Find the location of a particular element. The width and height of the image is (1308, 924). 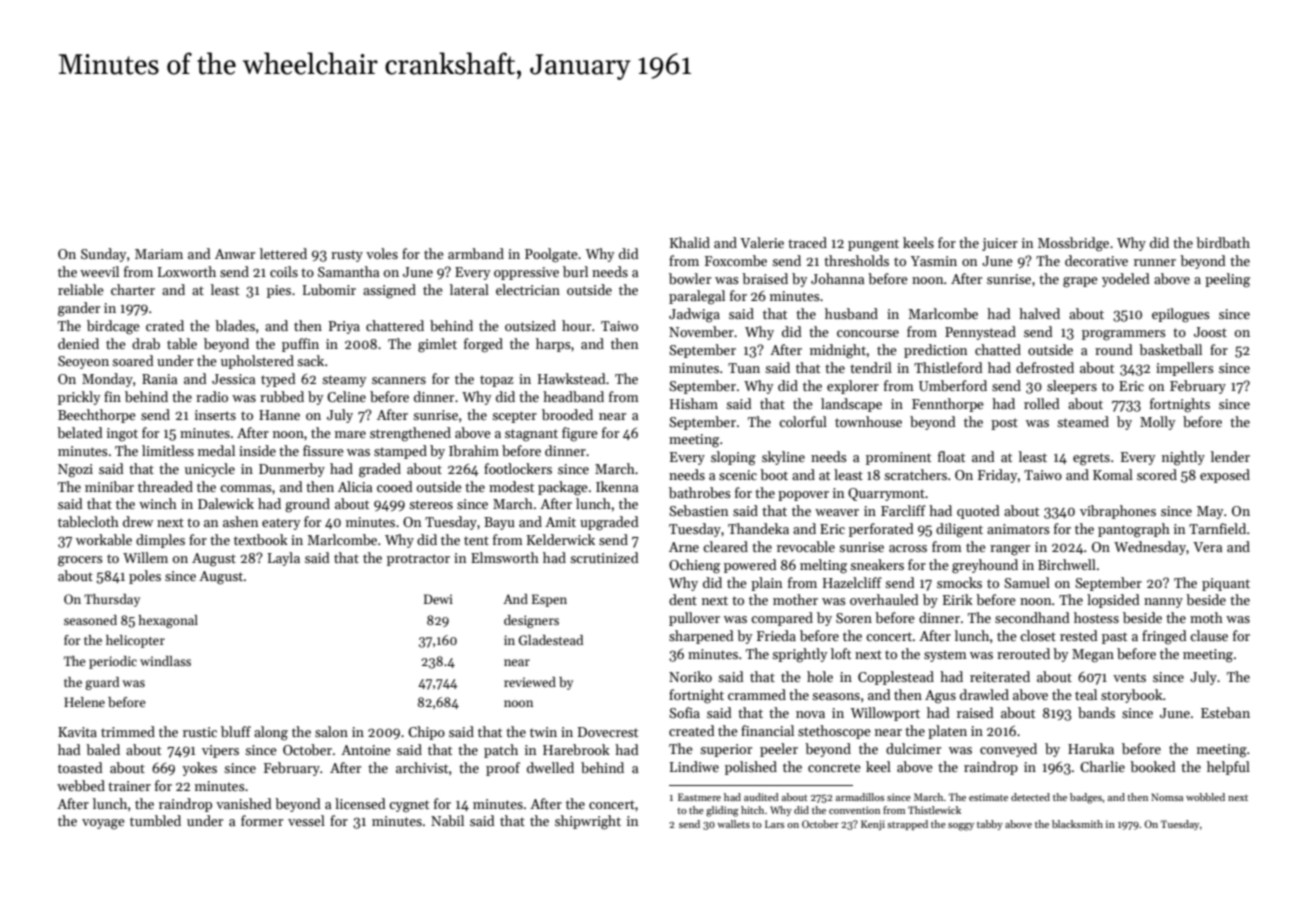

Fennthorpe is located at coordinates (948, 405).
